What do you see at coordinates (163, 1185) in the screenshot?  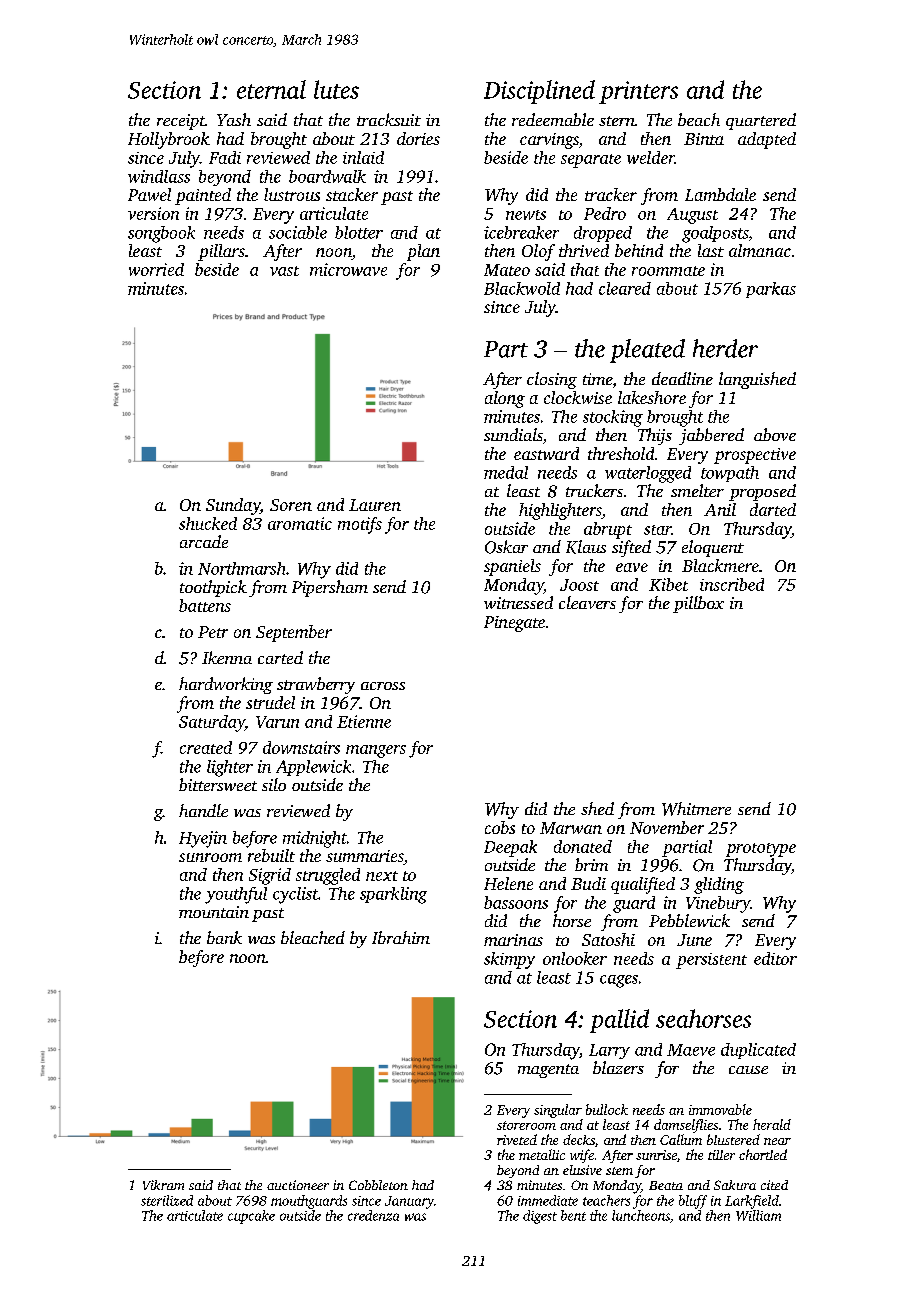 I see `Vikram` at bounding box center [163, 1185].
